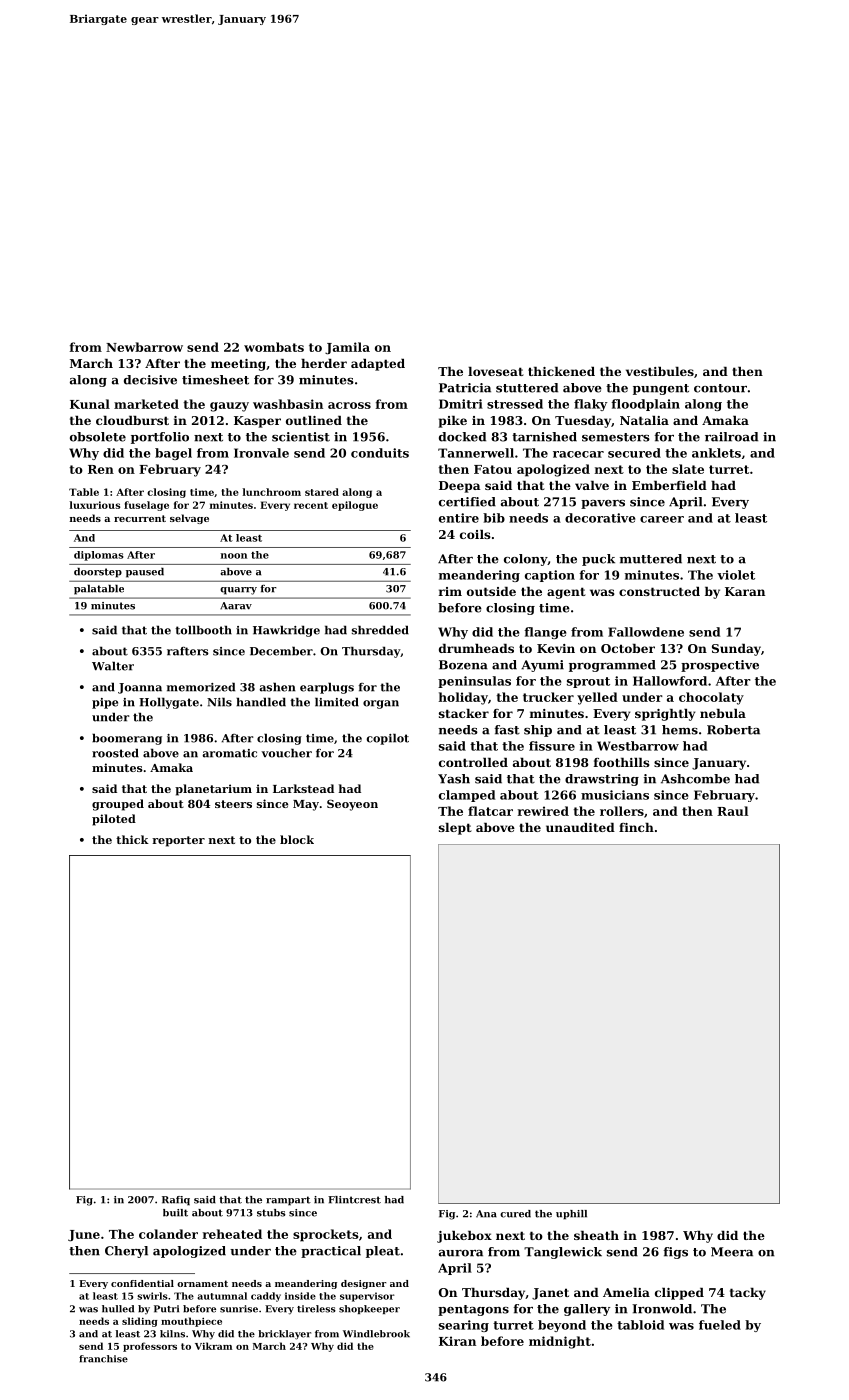 This screenshot has width=849, height=1400. Describe the element at coordinates (288, 1201) in the screenshot. I see `rampart` at that location.
